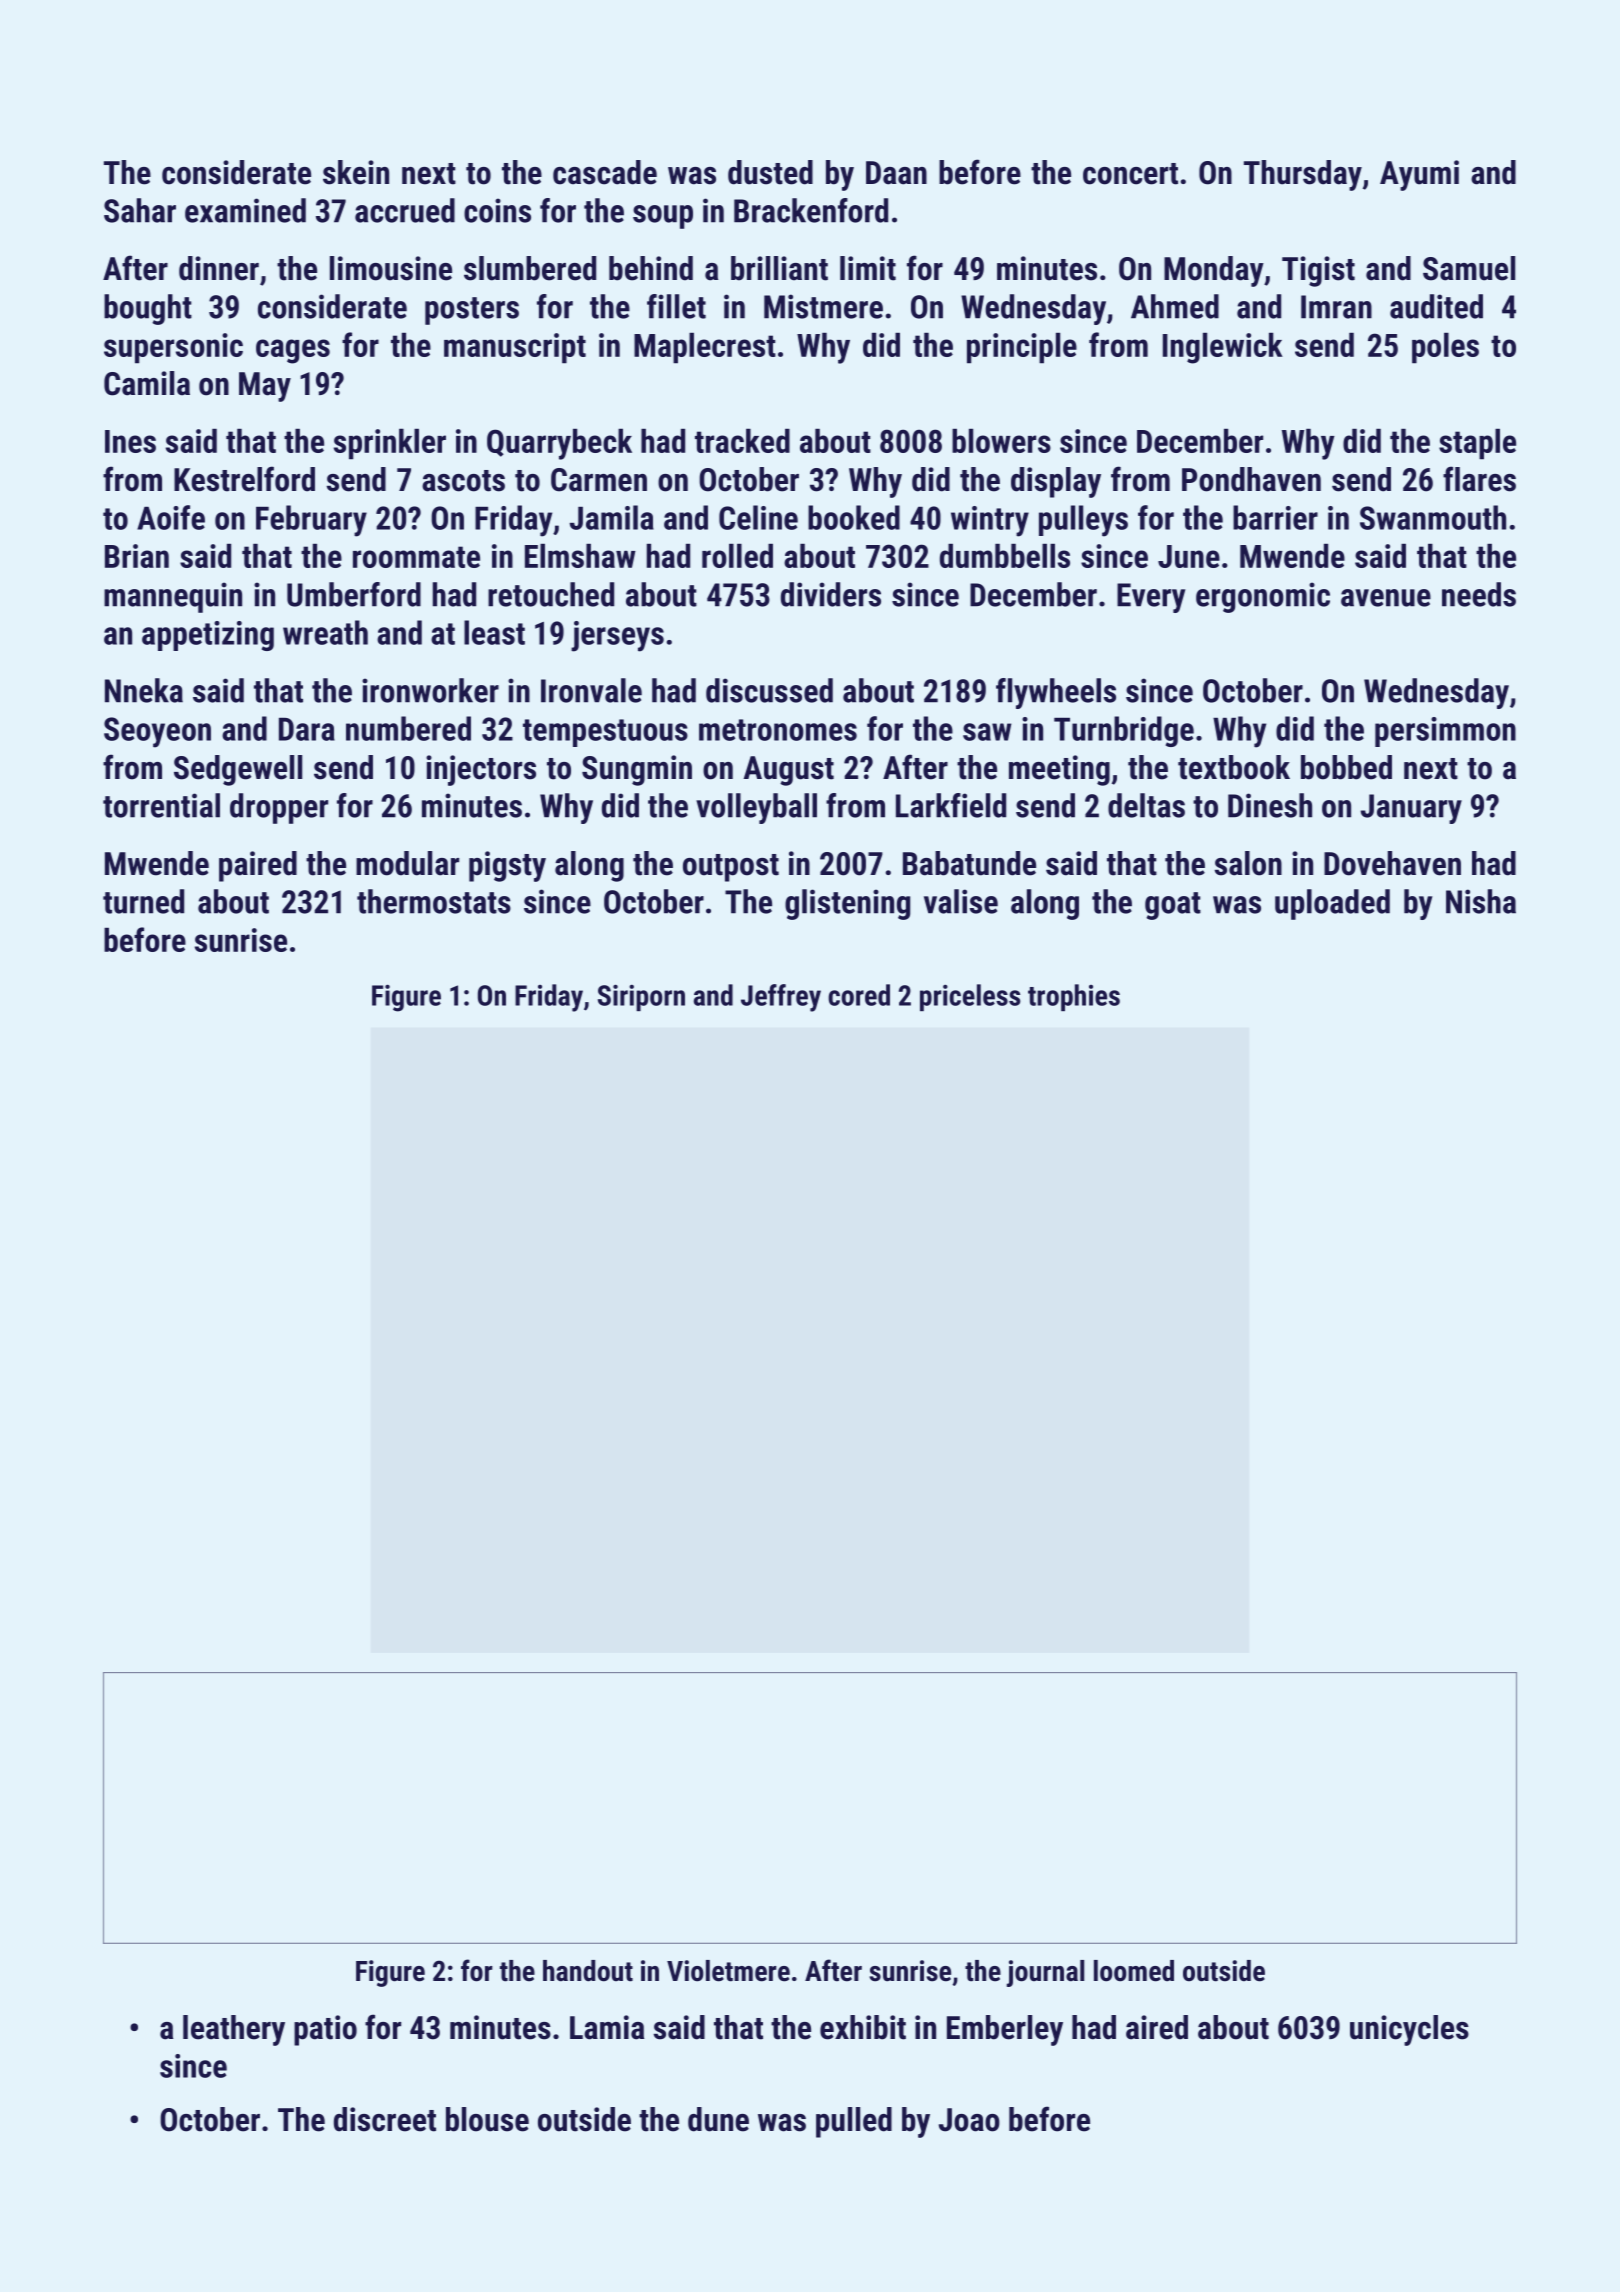 Image resolution: width=1620 pixels, height=2292 pixels. Describe the element at coordinates (140, 210) in the screenshot. I see `Sahar` at that location.
